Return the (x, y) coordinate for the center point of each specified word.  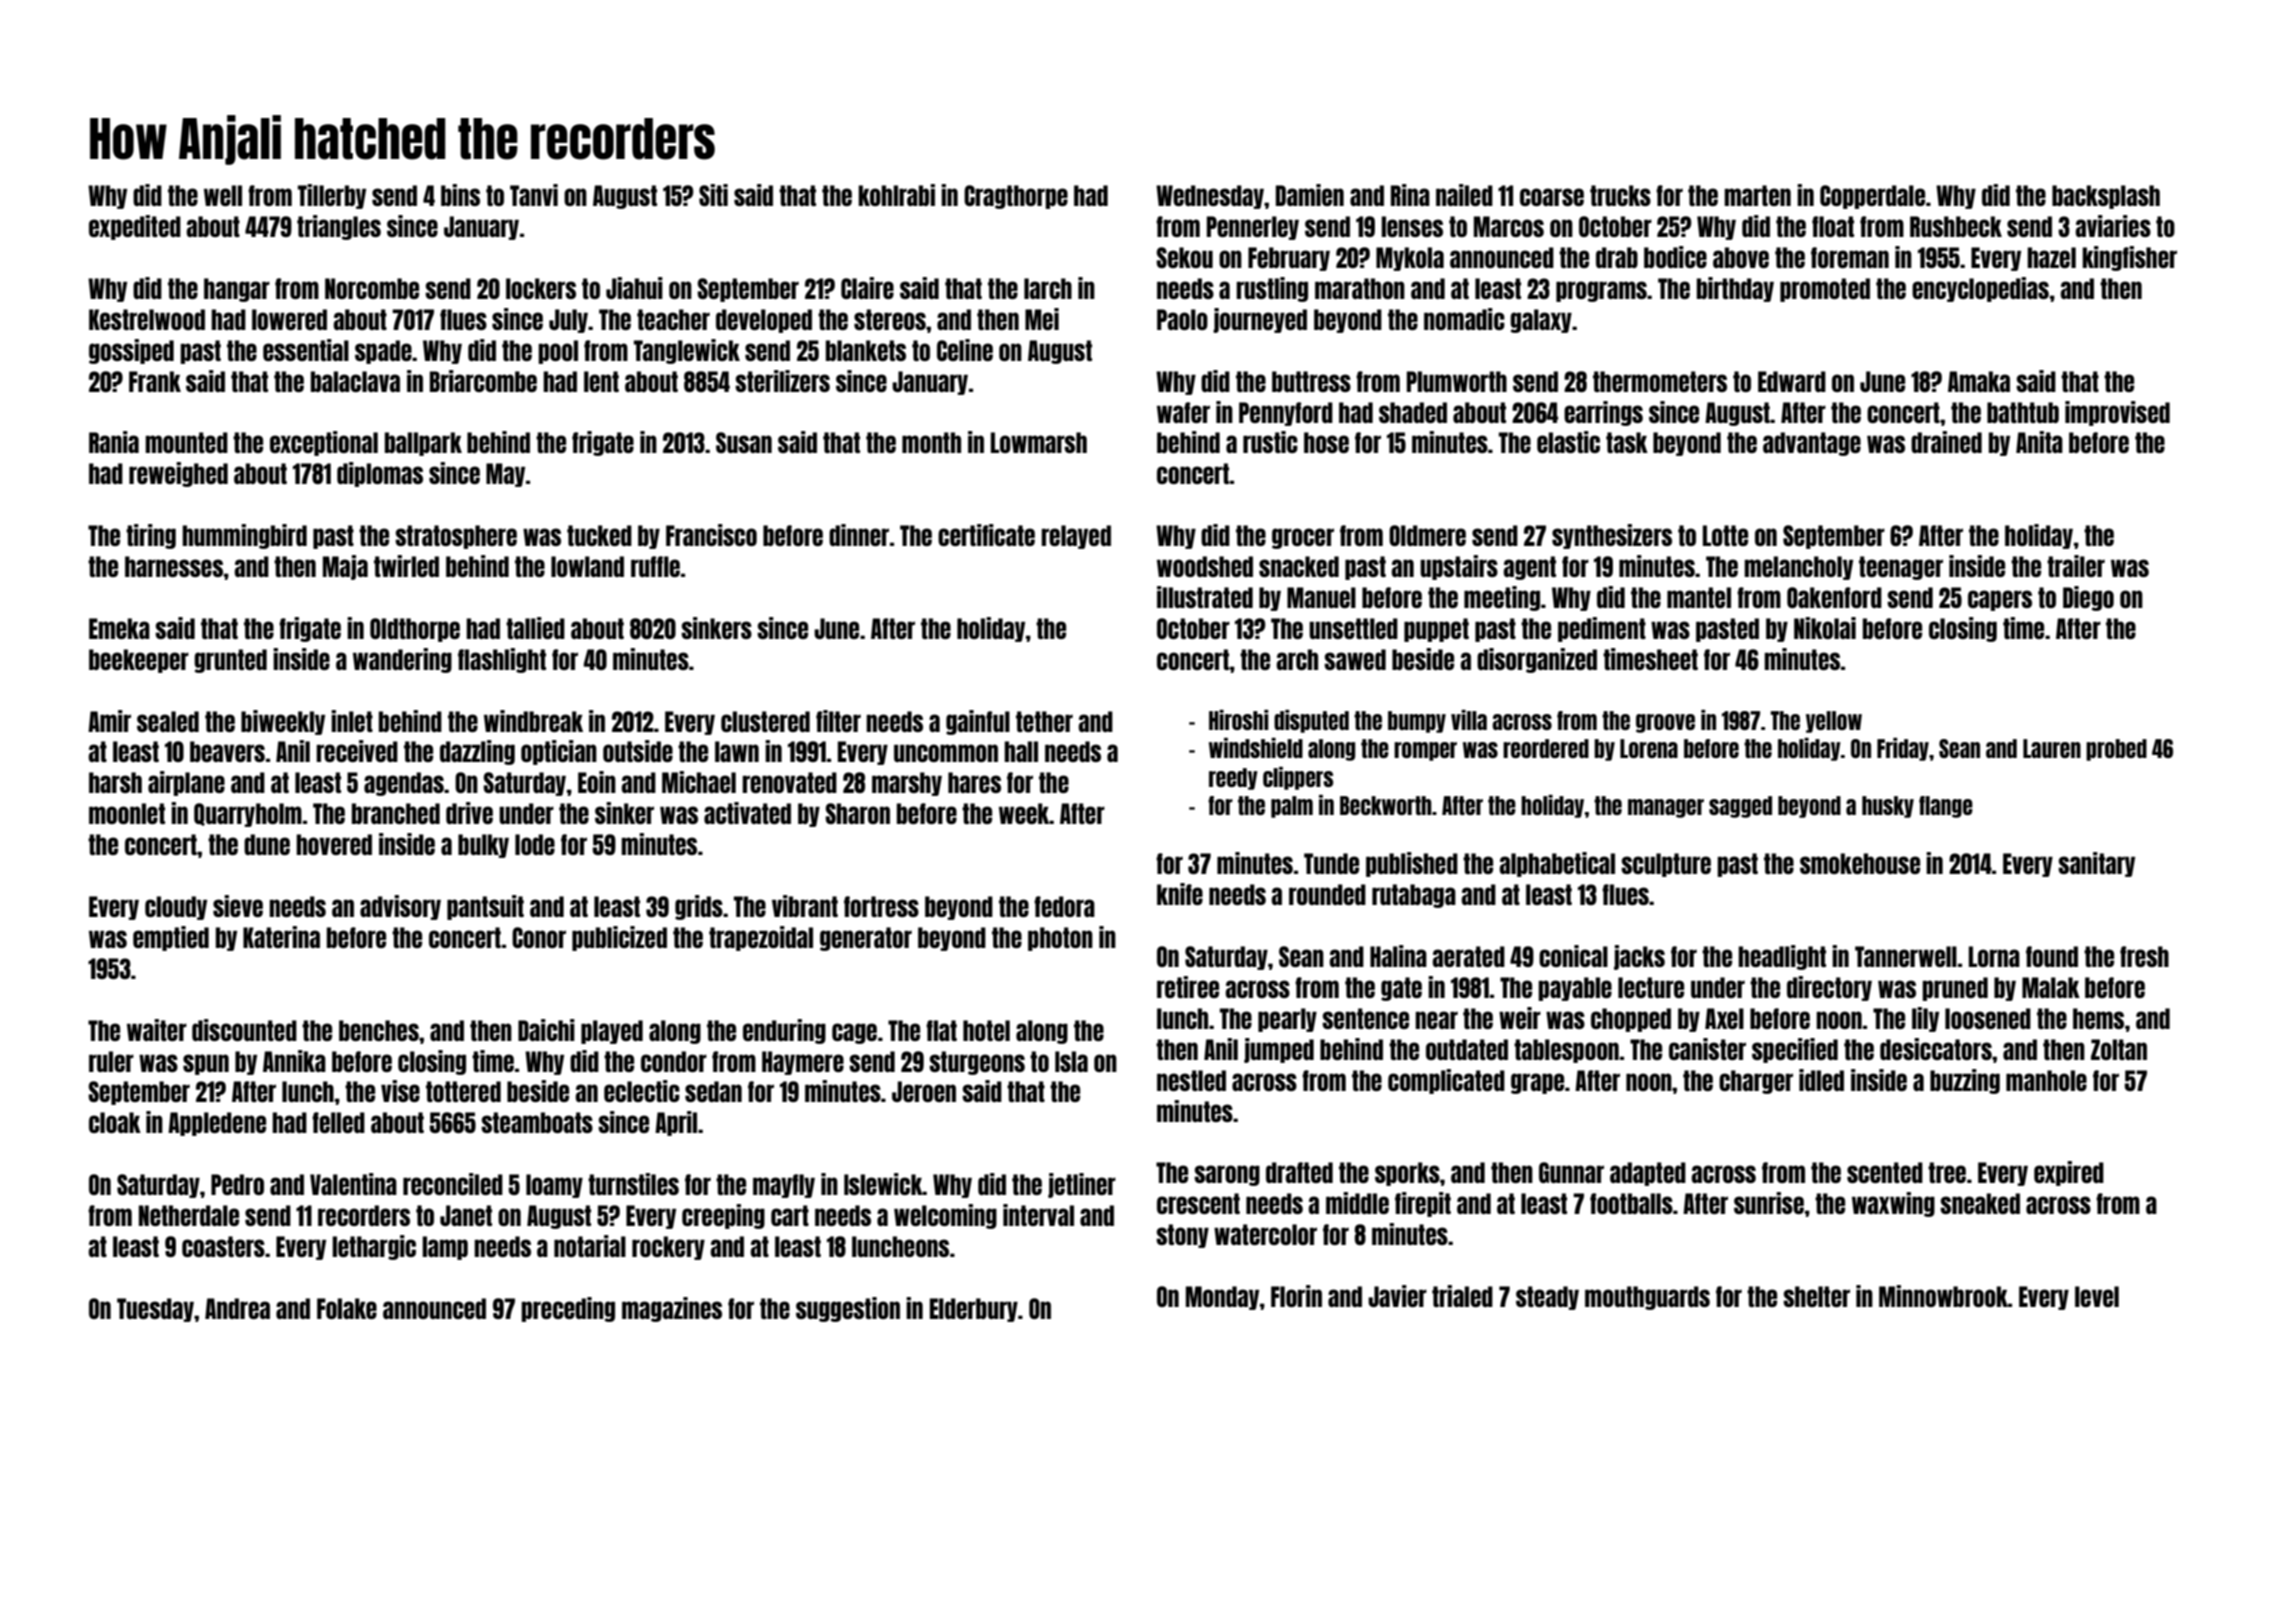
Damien (1310, 195)
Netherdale (189, 1215)
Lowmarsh (1039, 442)
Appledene (217, 1124)
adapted (1648, 1174)
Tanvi (534, 195)
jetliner (1082, 1185)
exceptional (324, 443)
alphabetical (1557, 864)
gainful (978, 722)
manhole (2046, 1080)
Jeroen (924, 1091)
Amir (109, 721)
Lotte (1725, 535)
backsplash (2106, 197)
